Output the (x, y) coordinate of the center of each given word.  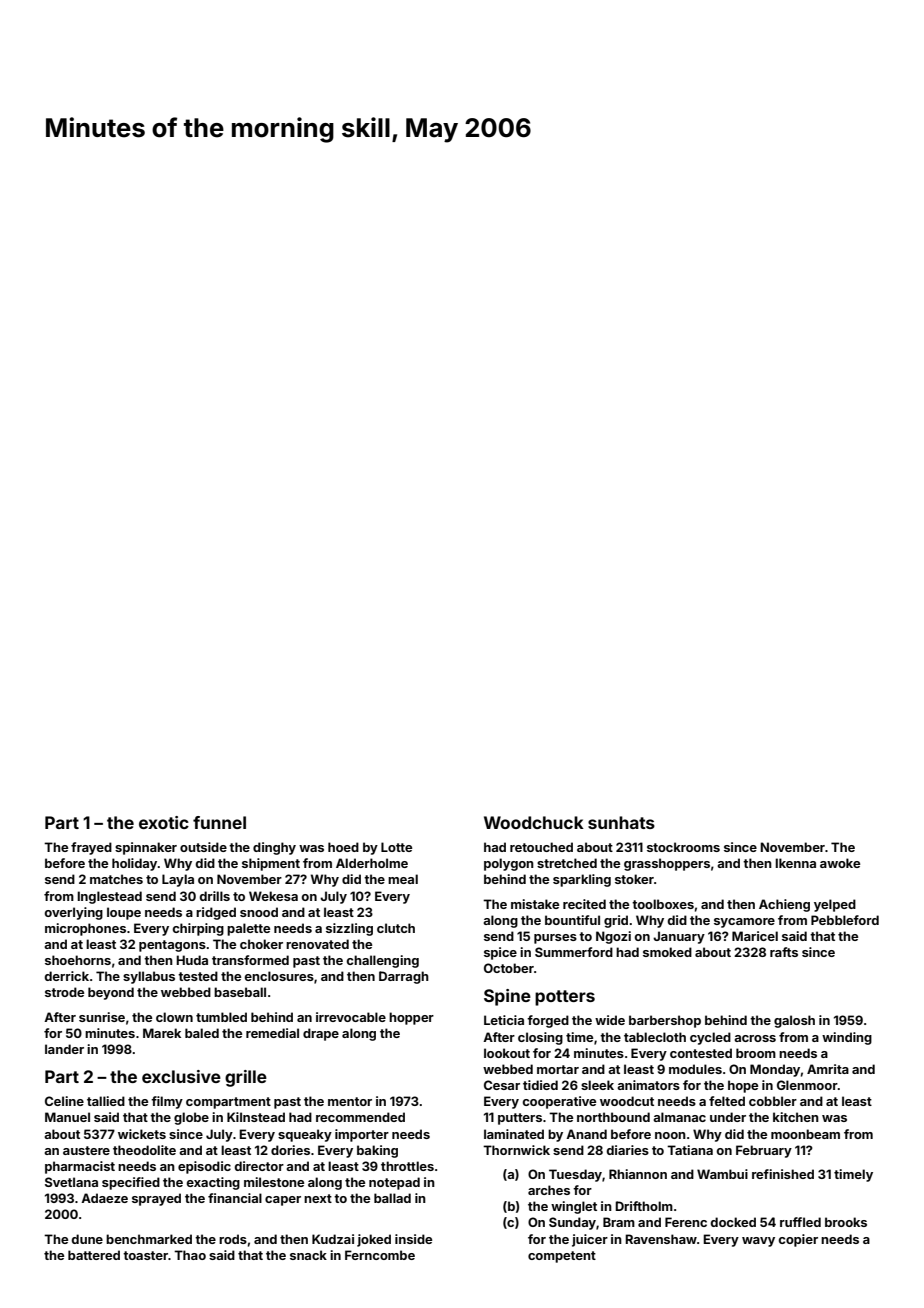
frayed (91, 848)
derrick (66, 976)
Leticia (504, 1020)
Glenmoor (807, 1085)
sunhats (621, 822)
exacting (213, 1183)
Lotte (396, 847)
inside (413, 1239)
